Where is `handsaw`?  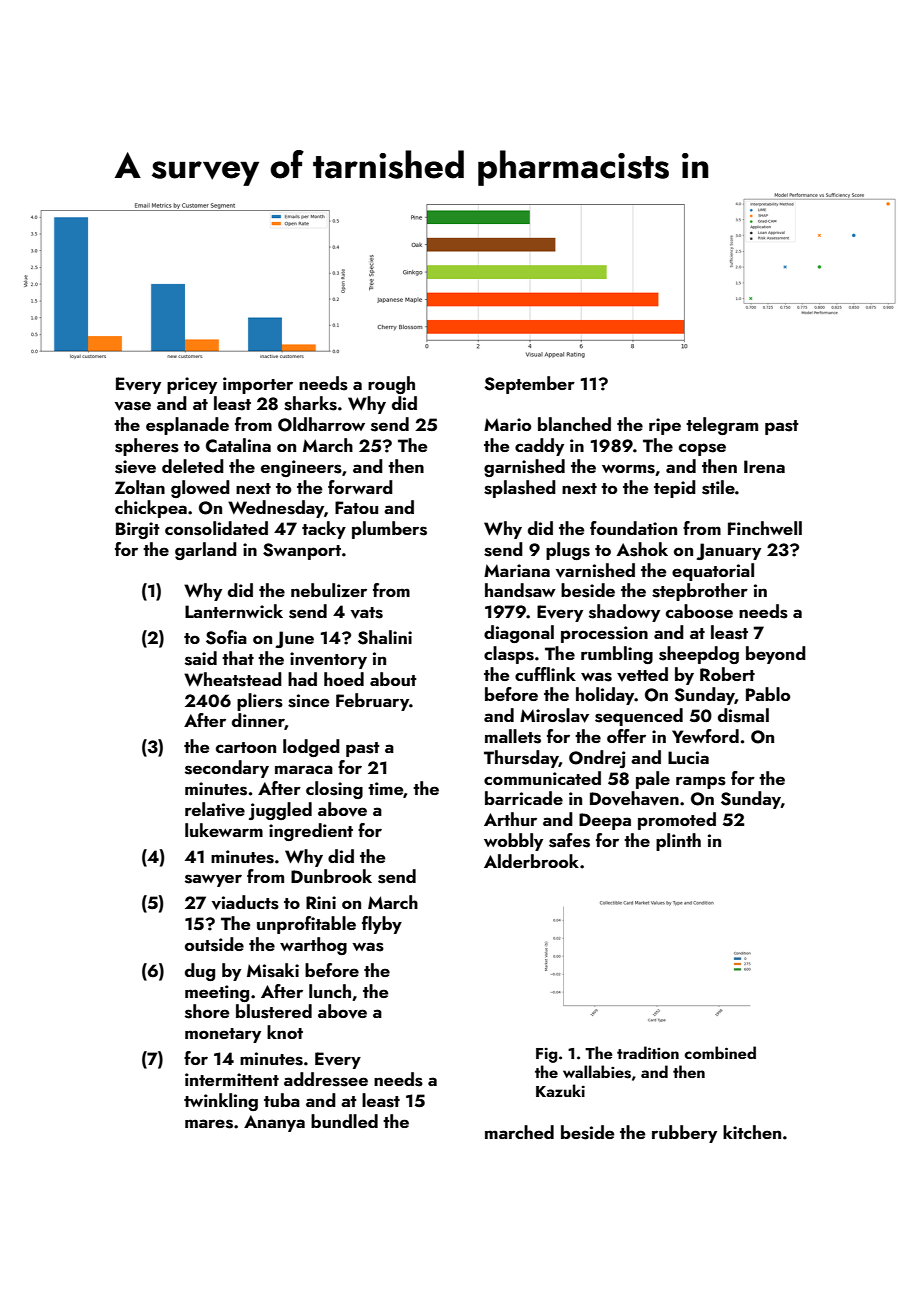
handsaw is located at coordinates (520, 590).
